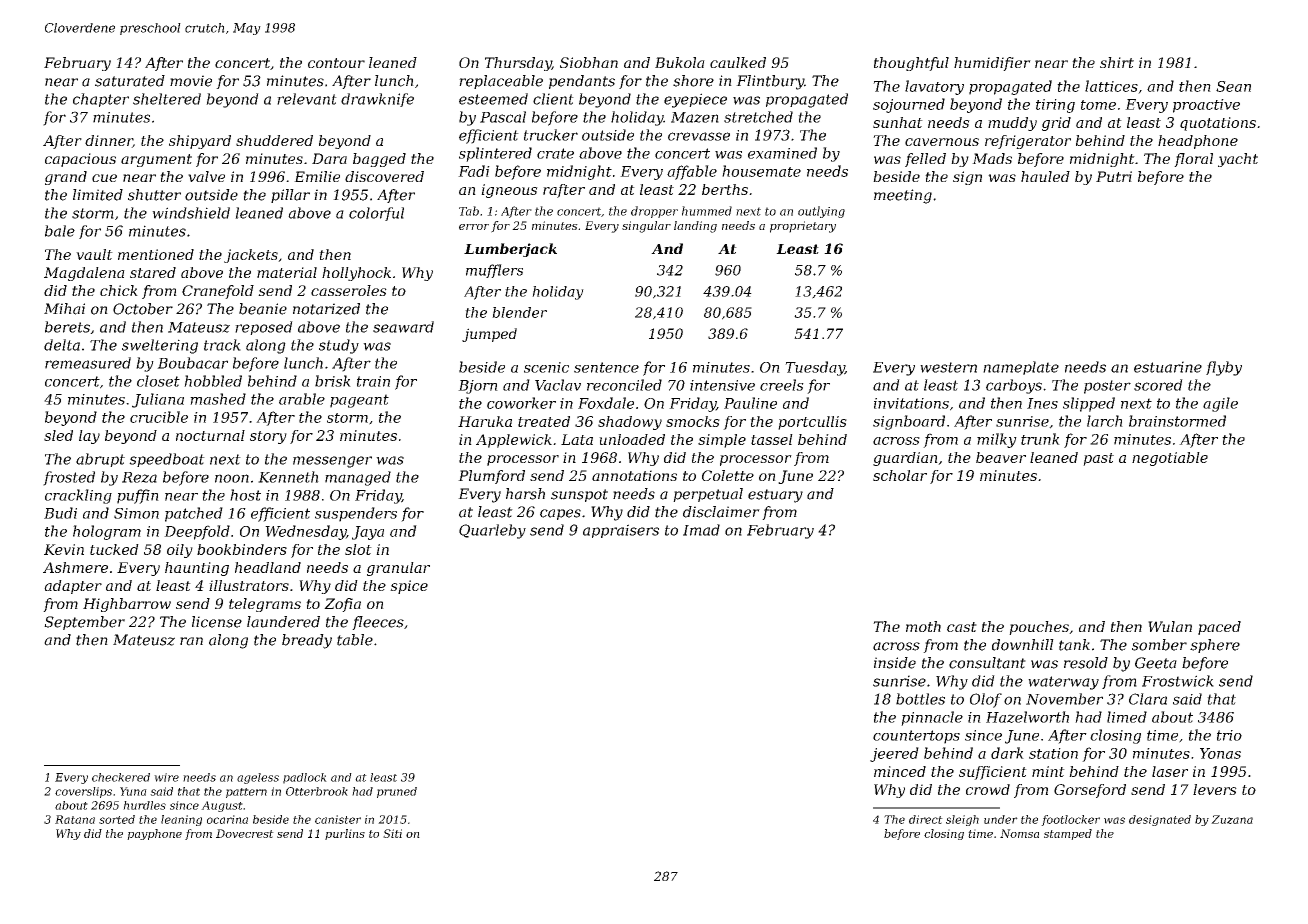  I want to click on bale, so click(60, 231).
